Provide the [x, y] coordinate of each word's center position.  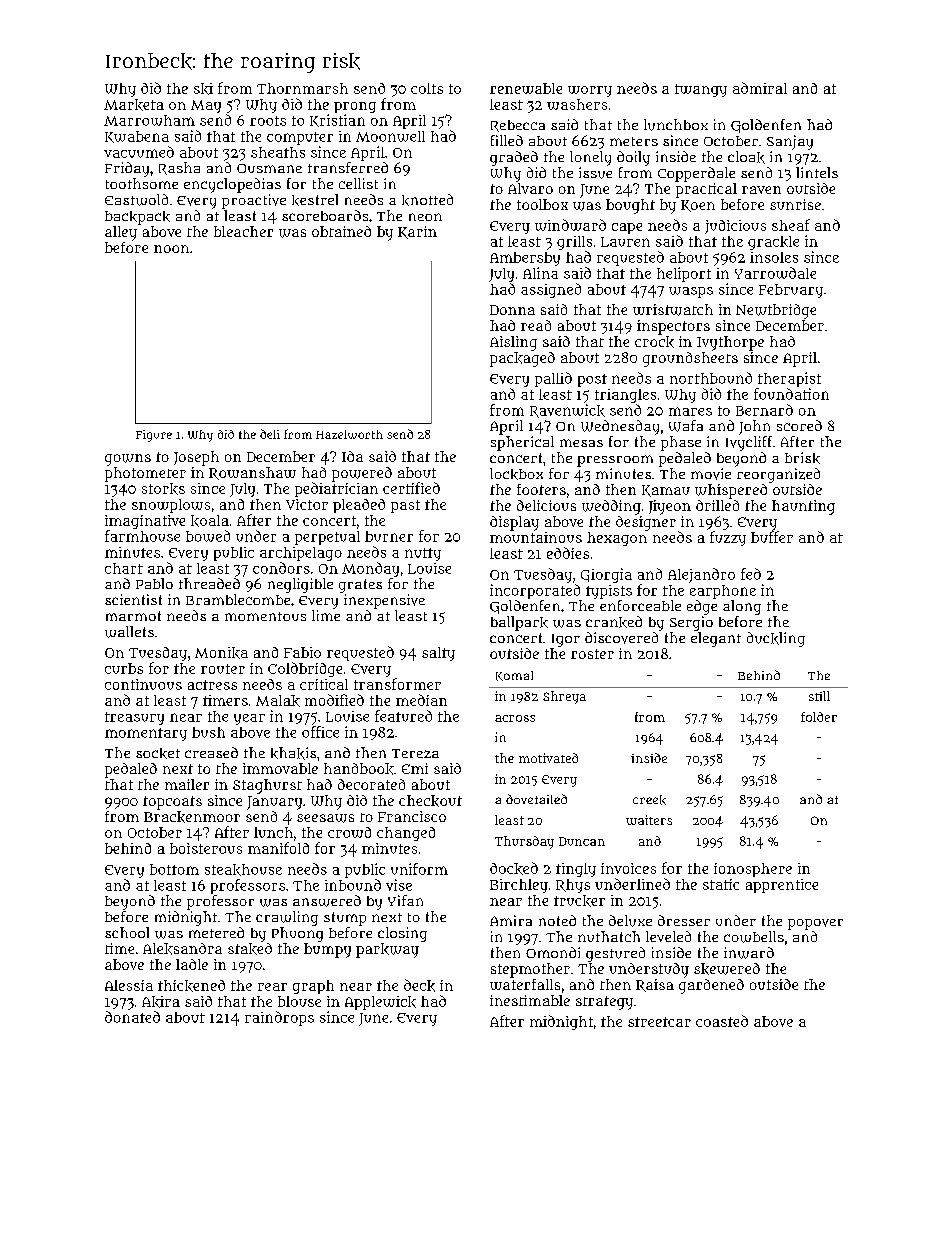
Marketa [134, 105]
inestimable [530, 1000]
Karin [417, 232]
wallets [129, 632]
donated [132, 1017]
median [421, 700]
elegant [716, 639]
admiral [760, 88]
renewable [526, 88]
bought [630, 206]
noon [171, 249]
